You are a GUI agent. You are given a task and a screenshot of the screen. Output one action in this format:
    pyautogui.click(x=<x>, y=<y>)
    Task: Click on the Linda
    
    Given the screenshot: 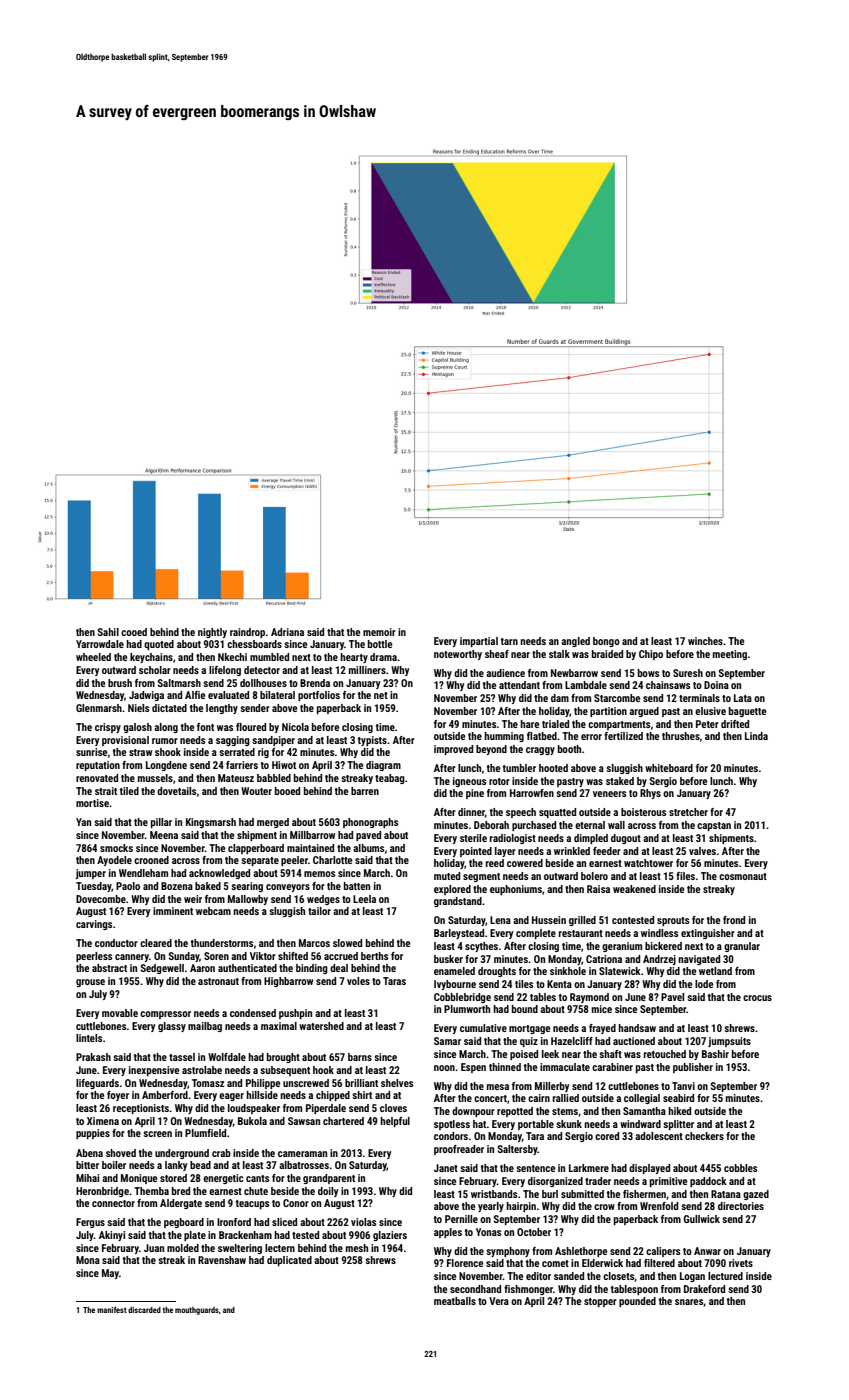 What is the action you would take?
    pyautogui.click(x=756, y=736)
